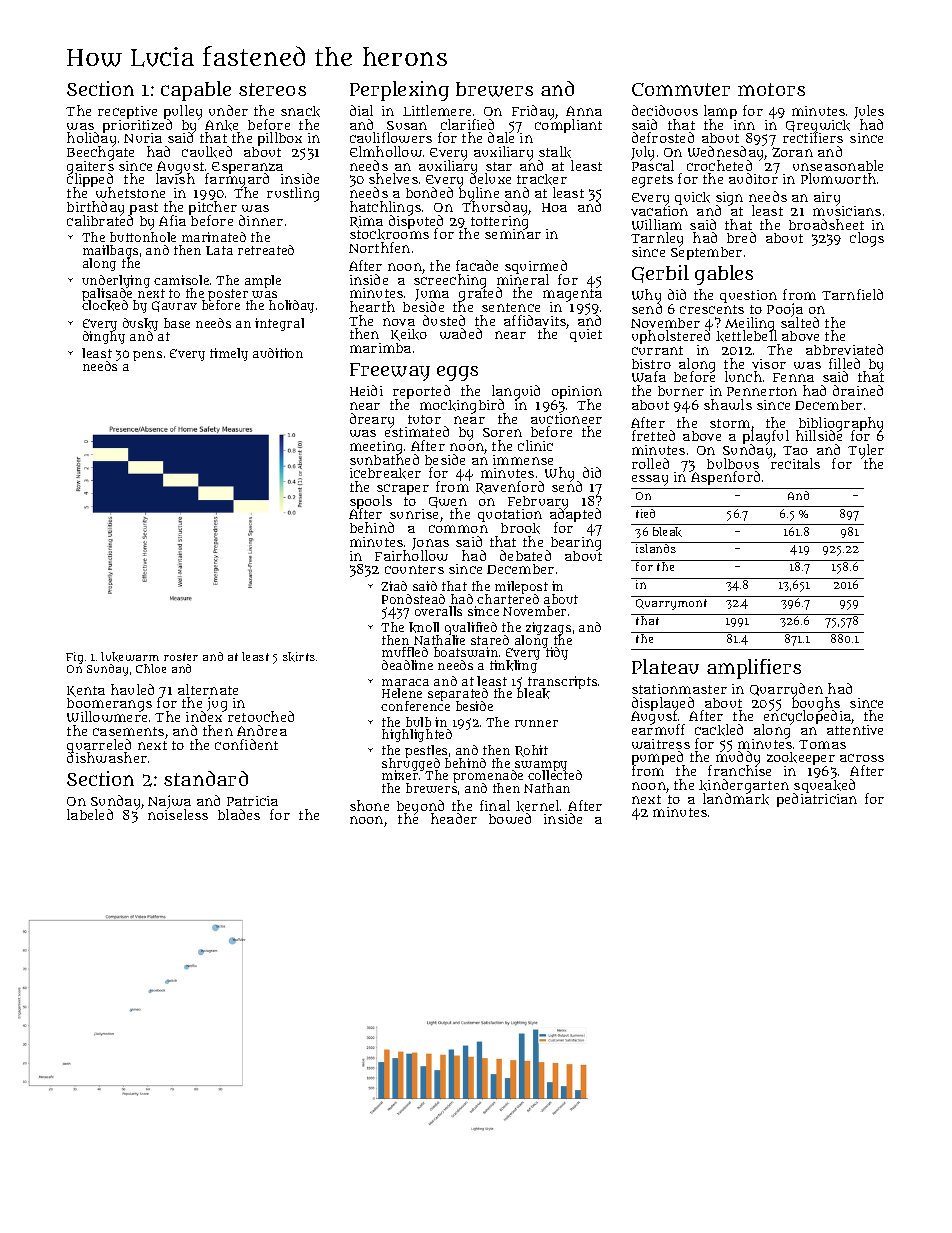 The image size is (952, 1233). I want to click on Patricia, so click(252, 801).
